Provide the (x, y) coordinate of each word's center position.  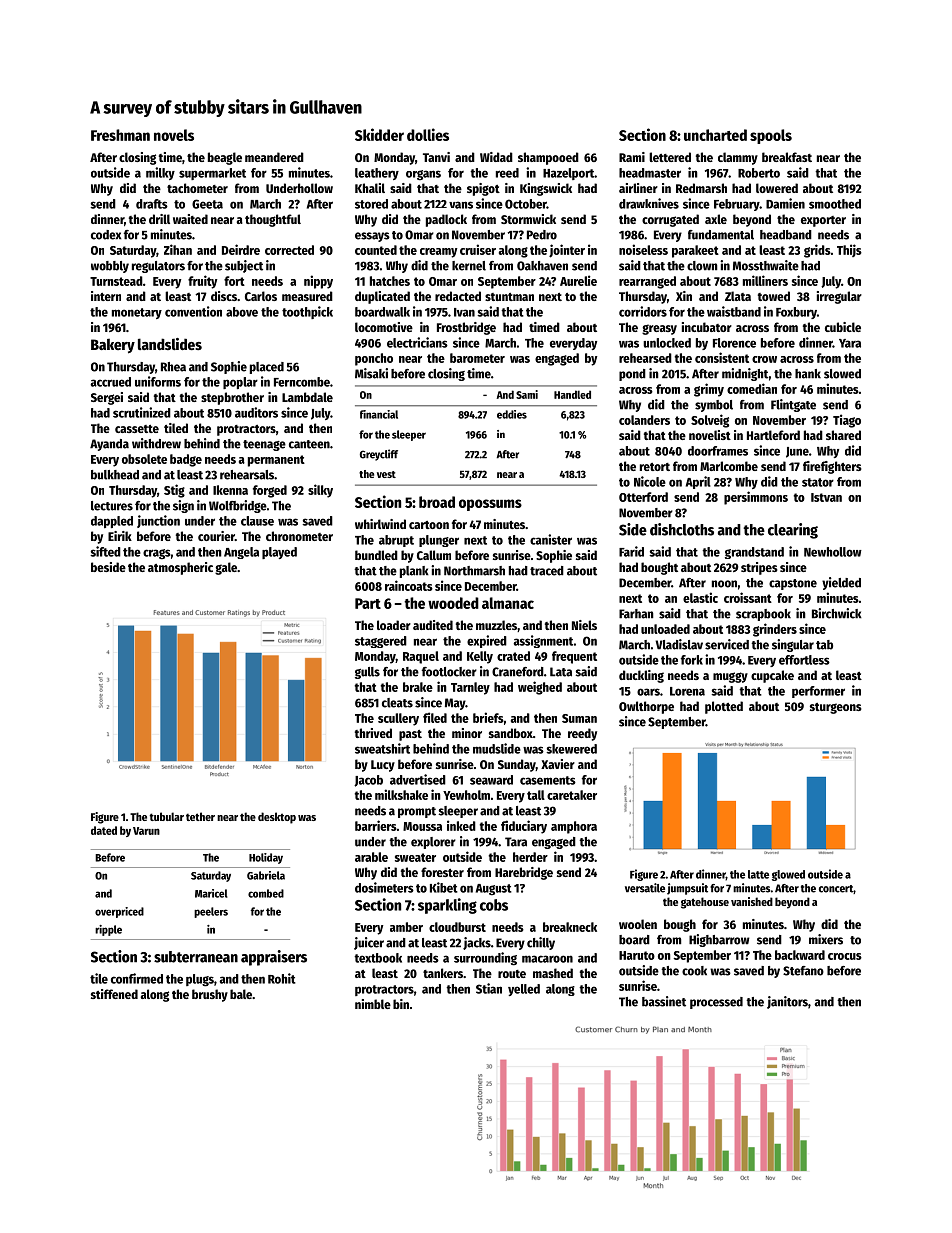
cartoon (429, 525)
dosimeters (384, 887)
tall (536, 795)
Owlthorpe (646, 707)
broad (437, 502)
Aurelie (578, 280)
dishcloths (682, 529)
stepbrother (232, 398)
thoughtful (273, 220)
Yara (850, 343)
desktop (277, 818)
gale (226, 568)
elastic (700, 597)
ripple (108, 930)
